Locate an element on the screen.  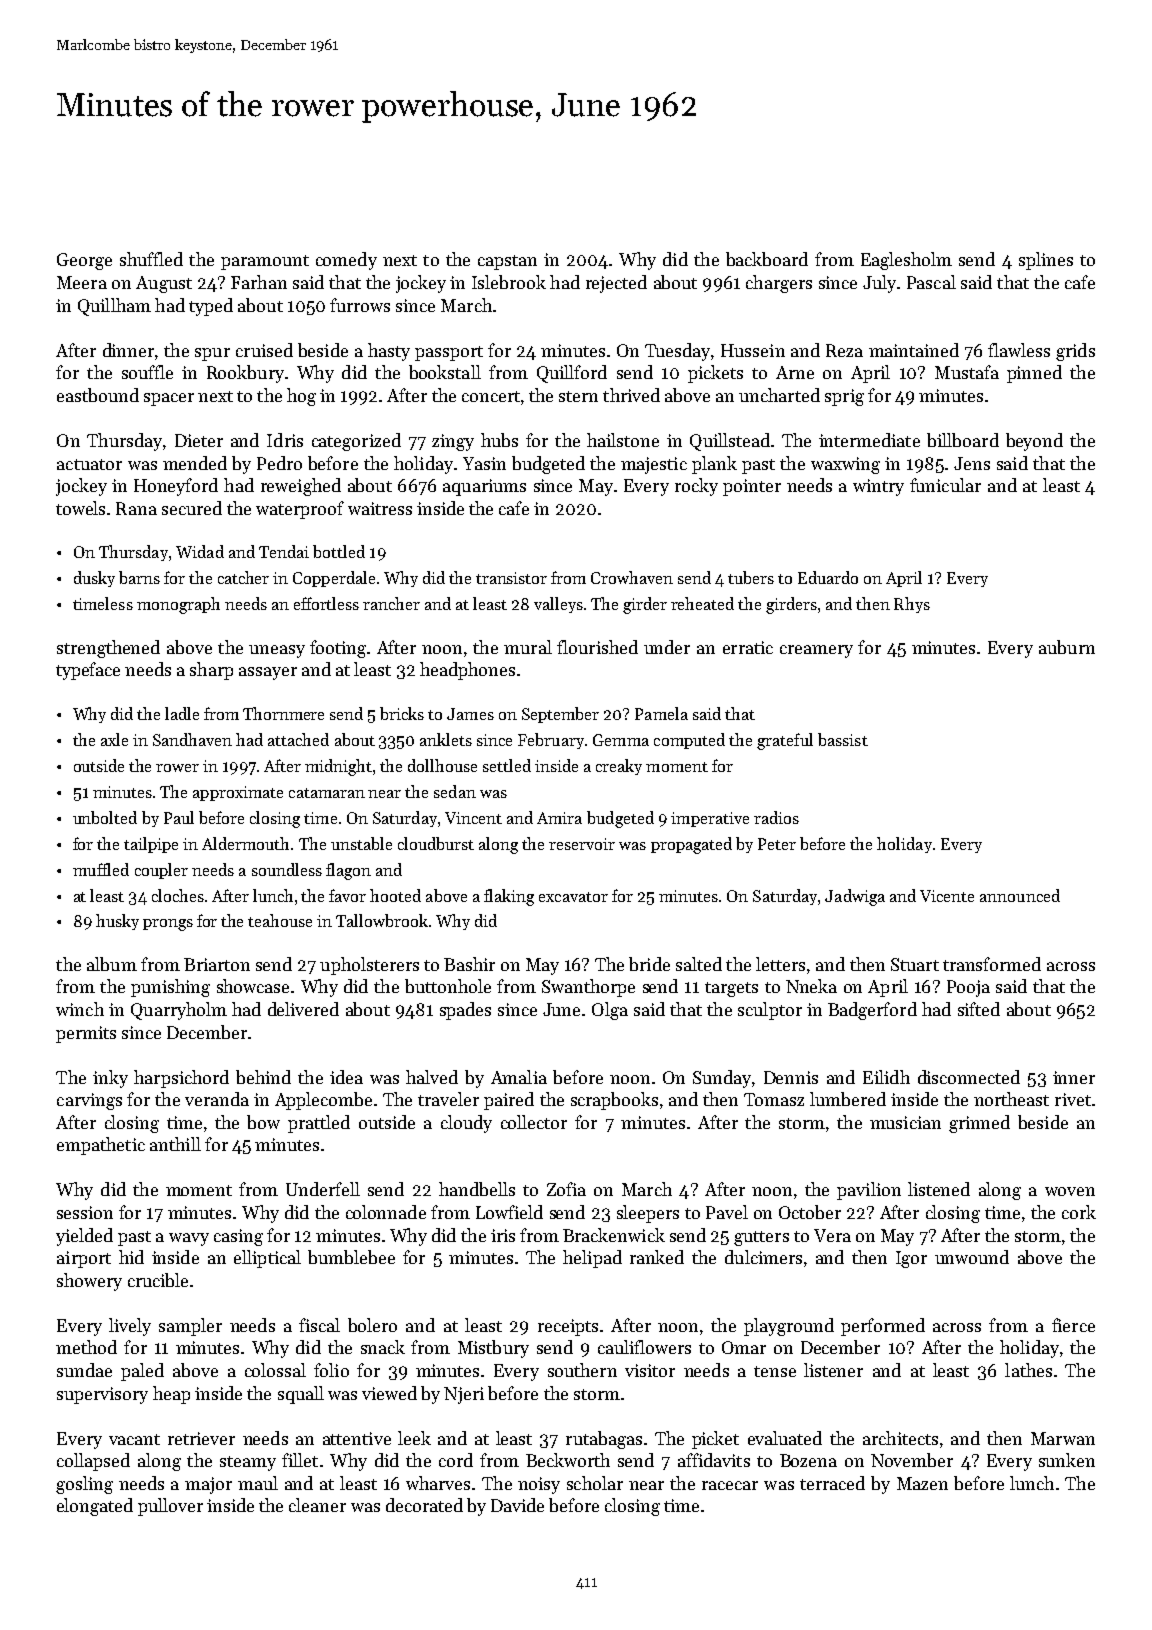
computed is located at coordinates (689, 741).
